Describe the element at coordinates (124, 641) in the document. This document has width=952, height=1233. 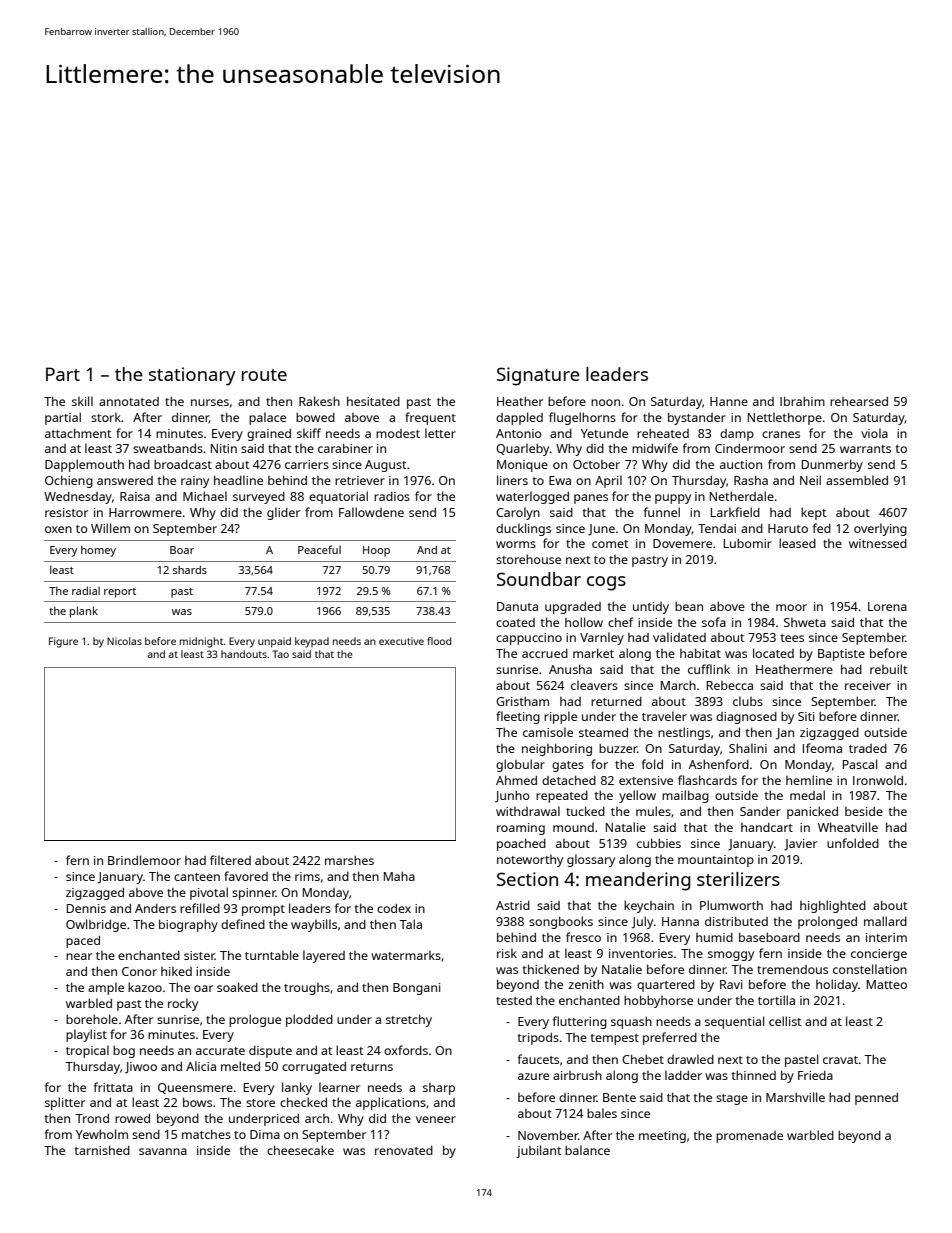
I see `Nicolas` at that location.
